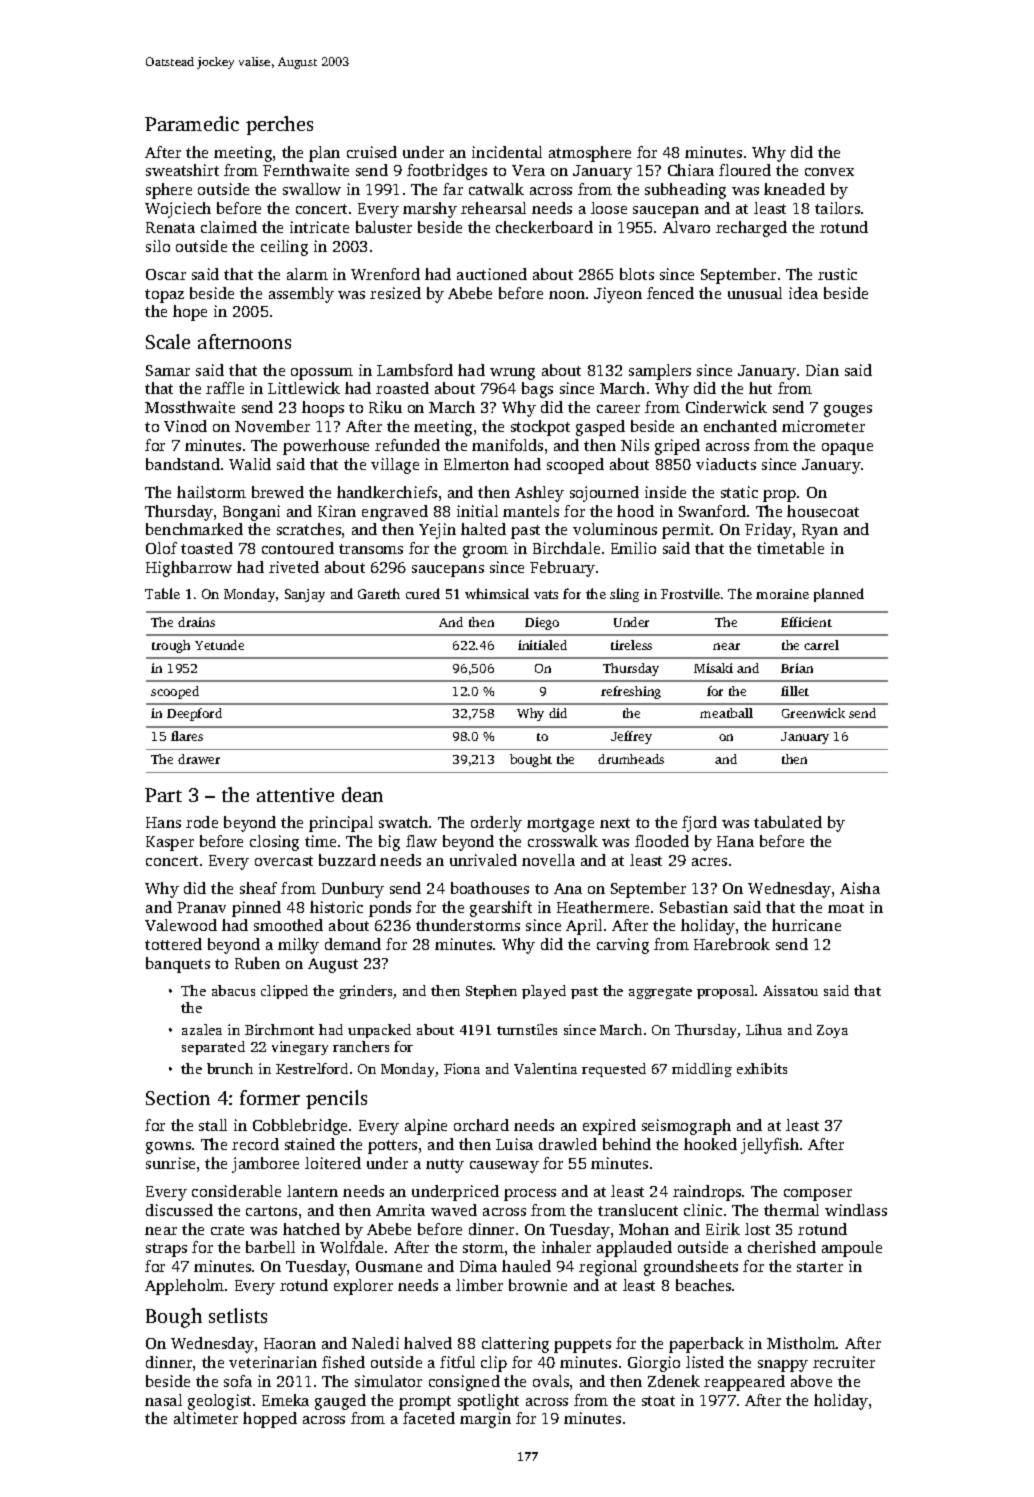 The width and height of the screenshot is (1034, 1497). I want to click on nasal, so click(163, 1400).
